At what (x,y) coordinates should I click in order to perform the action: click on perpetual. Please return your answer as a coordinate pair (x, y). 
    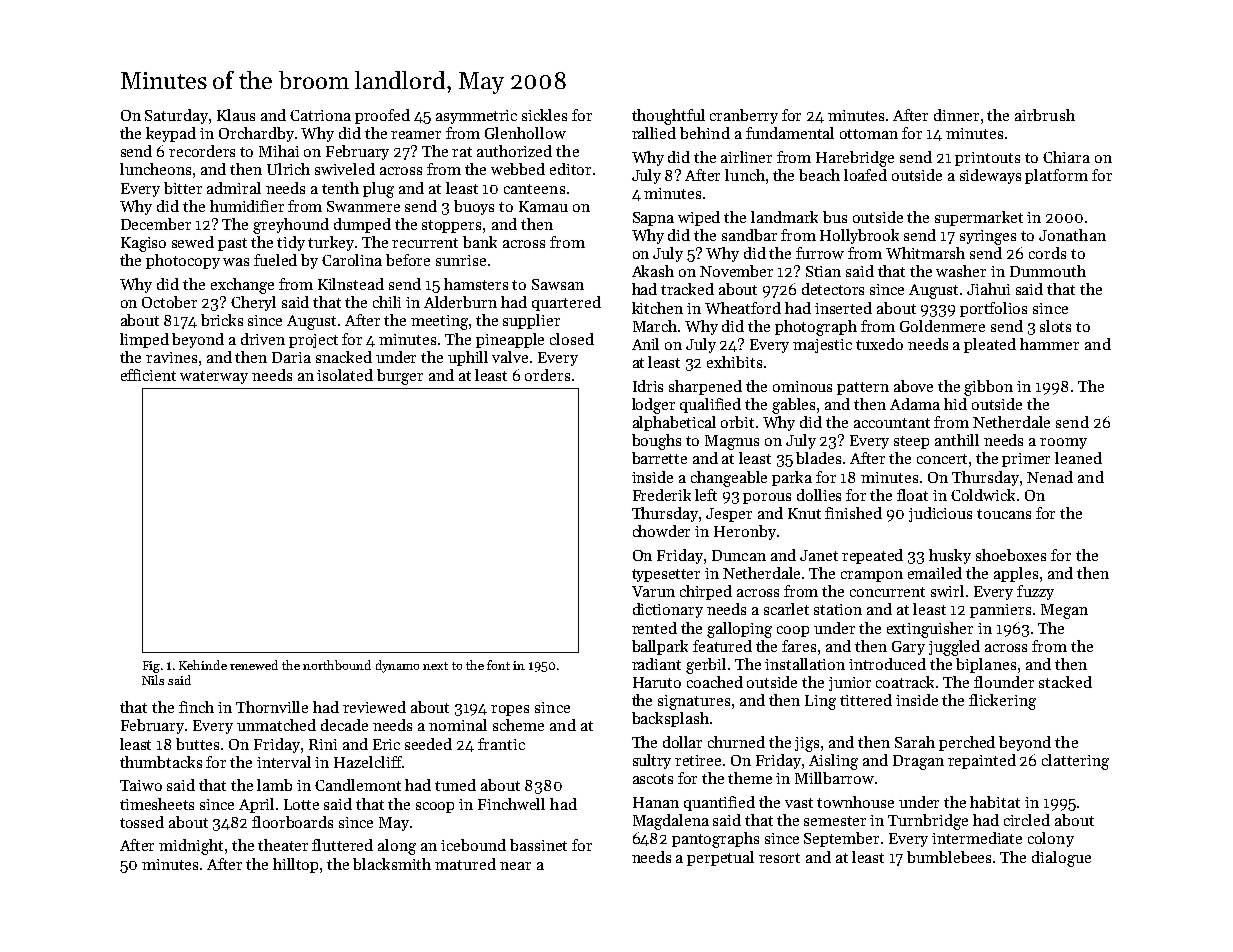
    Looking at the image, I should click on (720, 858).
